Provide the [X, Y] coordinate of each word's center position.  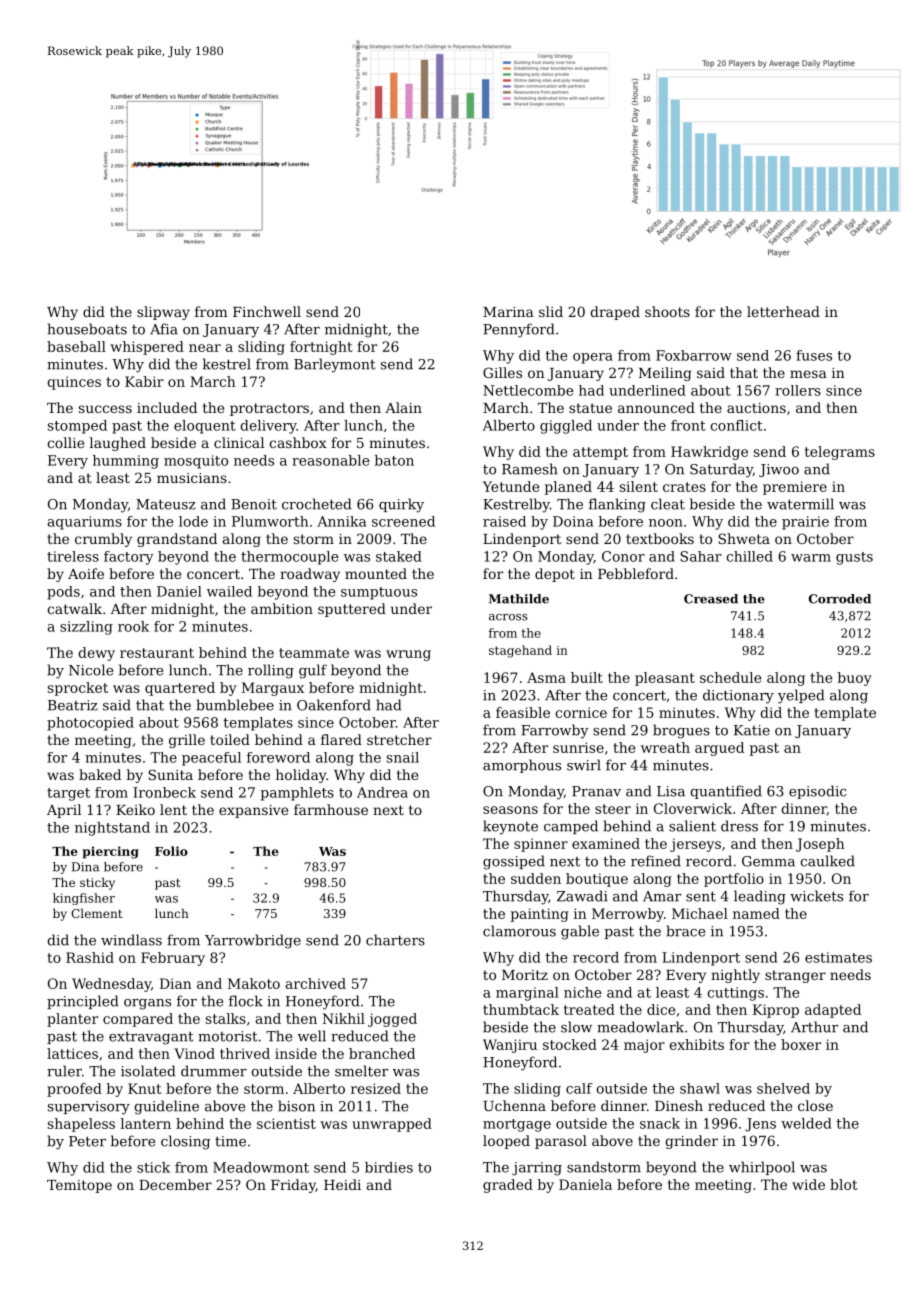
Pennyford [518, 330]
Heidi [342, 1184]
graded [508, 1186]
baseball [76, 346]
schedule [730, 677]
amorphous [522, 766]
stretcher [399, 739]
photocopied [90, 724]
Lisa [671, 791]
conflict [737, 425]
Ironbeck [164, 792]
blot [844, 1184]
